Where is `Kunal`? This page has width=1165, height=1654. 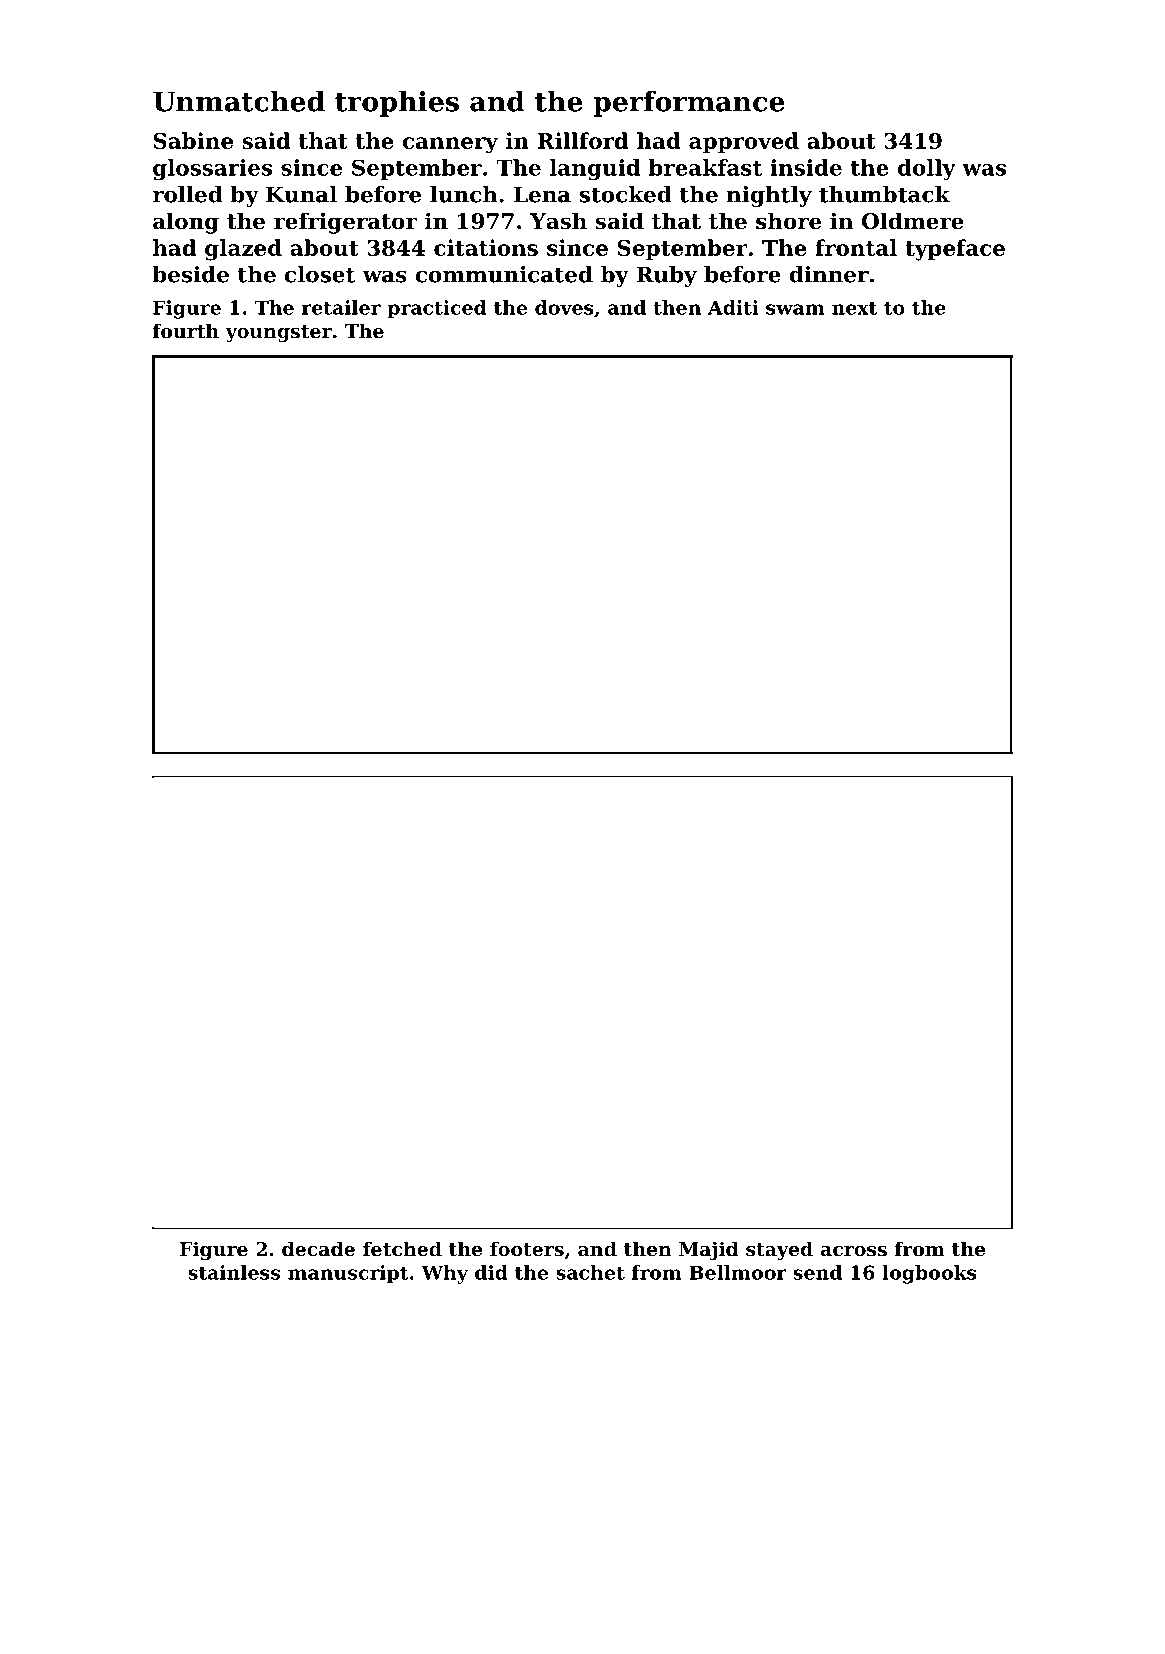
Kunal is located at coordinates (301, 194).
